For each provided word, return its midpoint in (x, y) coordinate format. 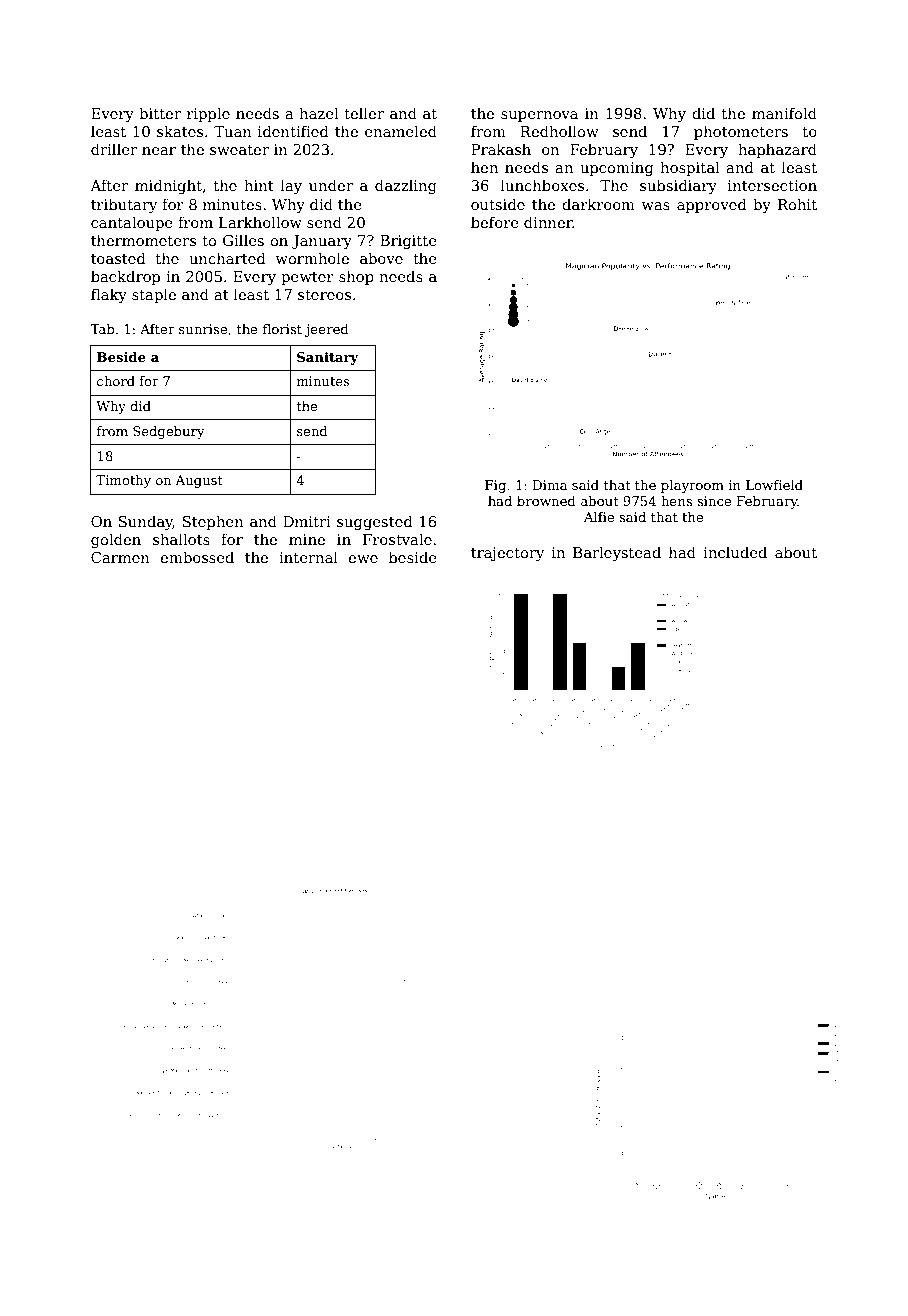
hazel (318, 113)
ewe (363, 559)
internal (308, 557)
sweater (239, 150)
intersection (772, 185)
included (735, 552)
